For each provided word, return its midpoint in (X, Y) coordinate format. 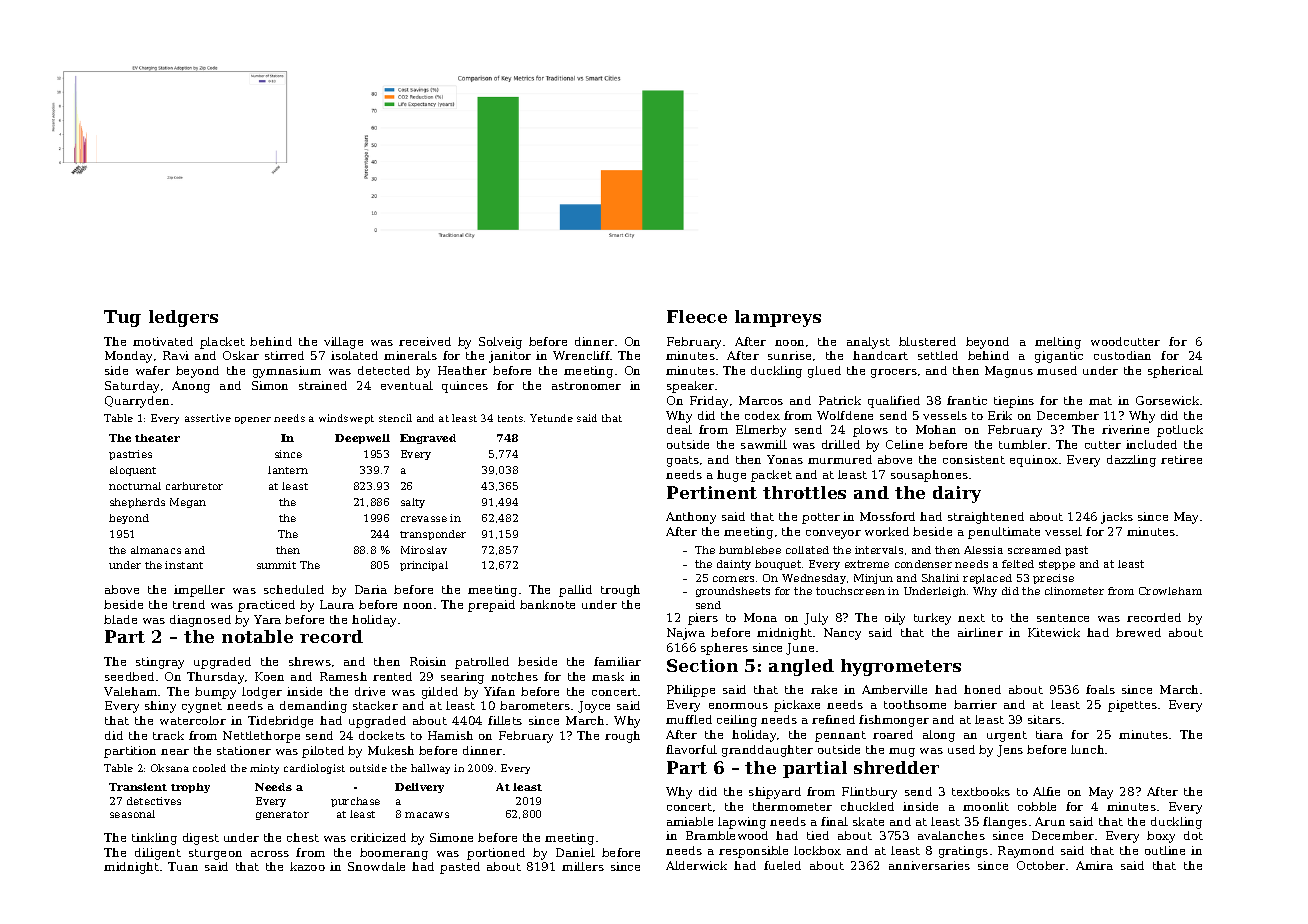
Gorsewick (1167, 400)
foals (1100, 689)
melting (1058, 343)
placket (222, 343)
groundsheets (733, 592)
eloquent (133, 471)
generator (282, 815)
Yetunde (551, 418)
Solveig (500, 343)
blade (120, 619)
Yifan (499, 691)
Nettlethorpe (261, 737)
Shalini (940, 578)
